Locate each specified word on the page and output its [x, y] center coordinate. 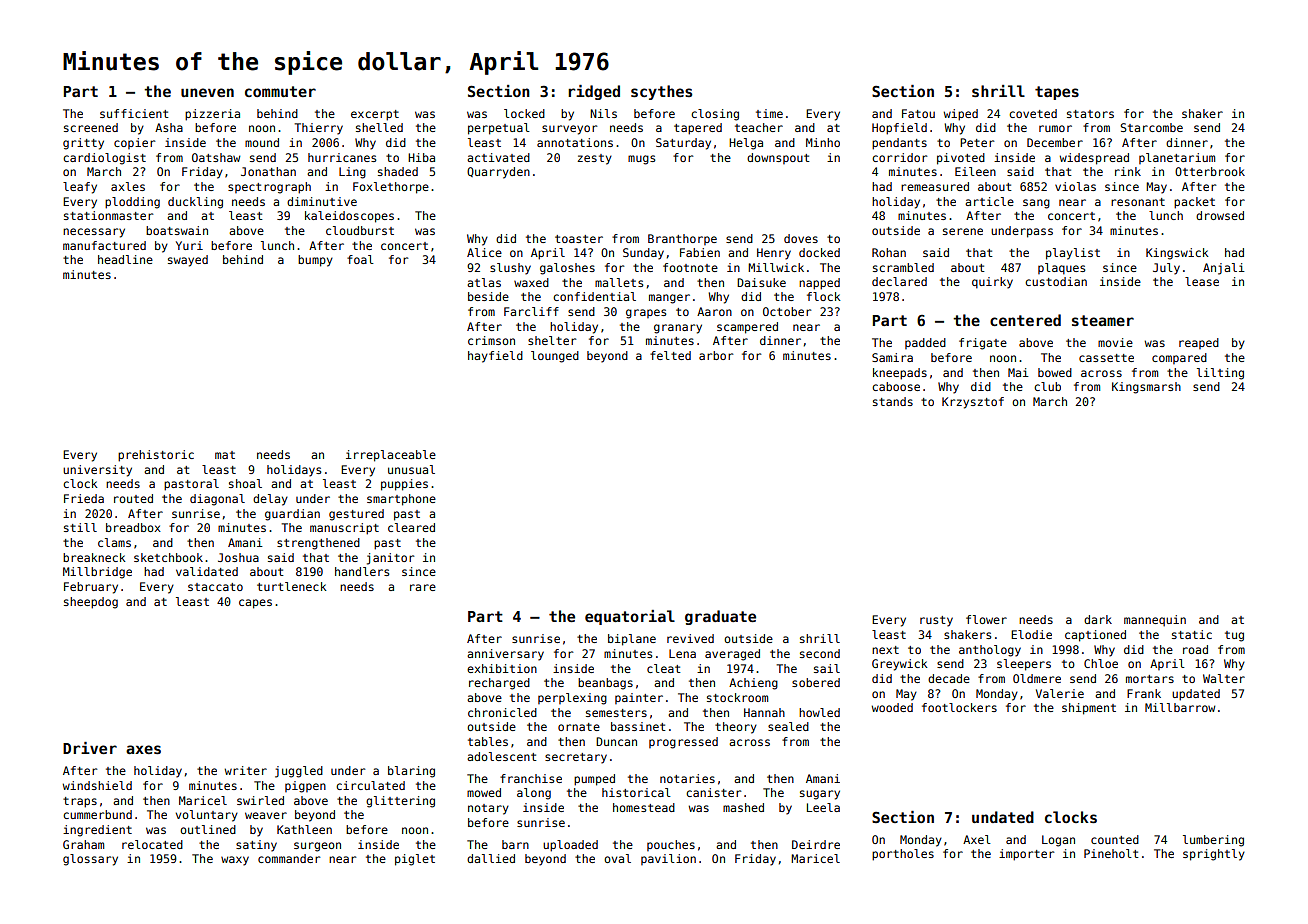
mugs [641, 160]
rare [423, 587]
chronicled [502, 712]
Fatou [918, 113]
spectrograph [269, 188]
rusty [936, 621]
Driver [90, 748]
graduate [720, 617]
